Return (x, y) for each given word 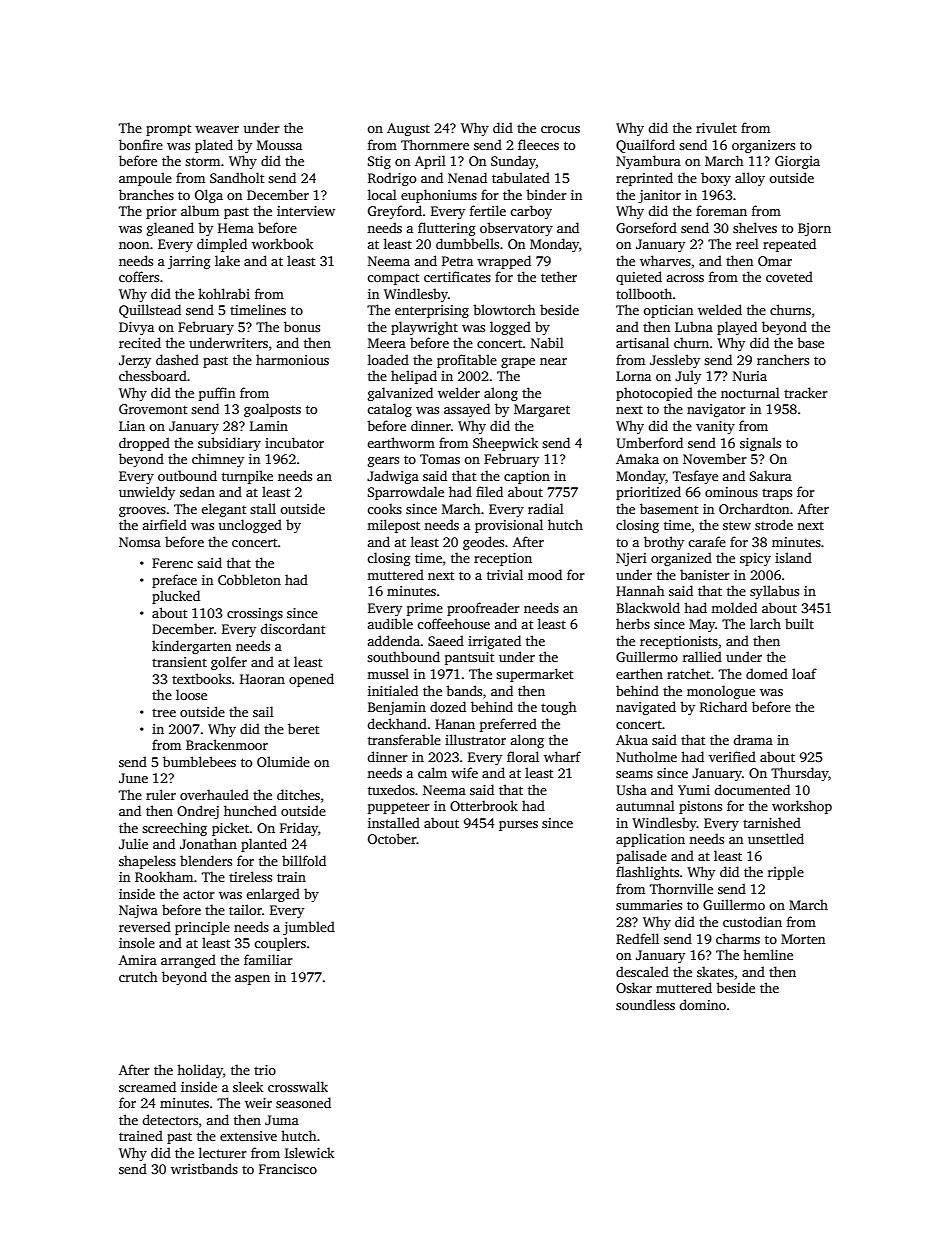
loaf (804, 673)
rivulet (716, 127)
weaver (217, 129)
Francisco (288, 1169)
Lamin (269, 426)
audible (390, 623)
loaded (388, 359)
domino (703, 1004)
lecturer (223, 1152)
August (408, 129)
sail (263, 711)
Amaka (637, 458)
